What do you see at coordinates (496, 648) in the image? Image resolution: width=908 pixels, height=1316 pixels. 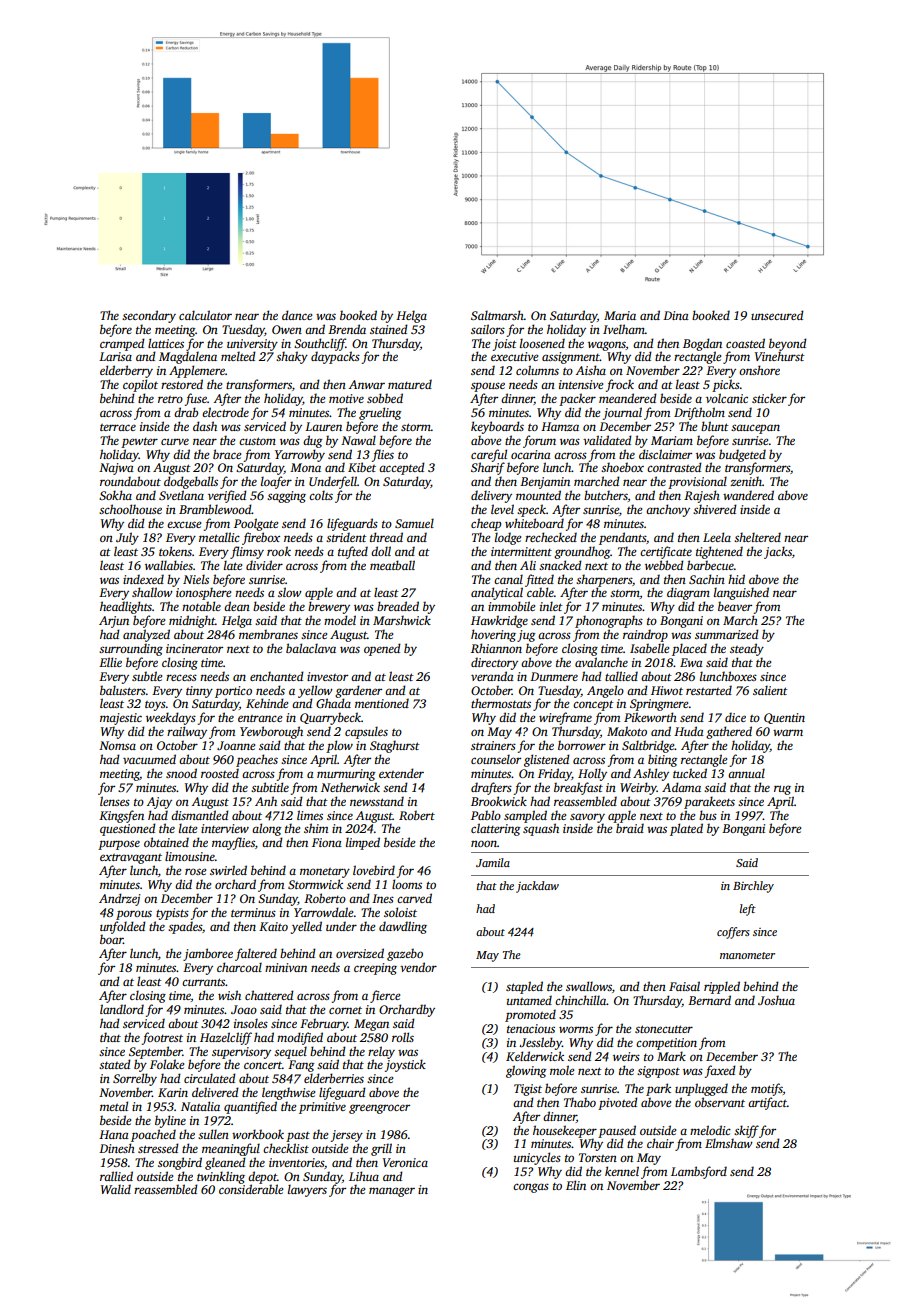 I see `Rhiannon` at bounding box center [496, 648].
